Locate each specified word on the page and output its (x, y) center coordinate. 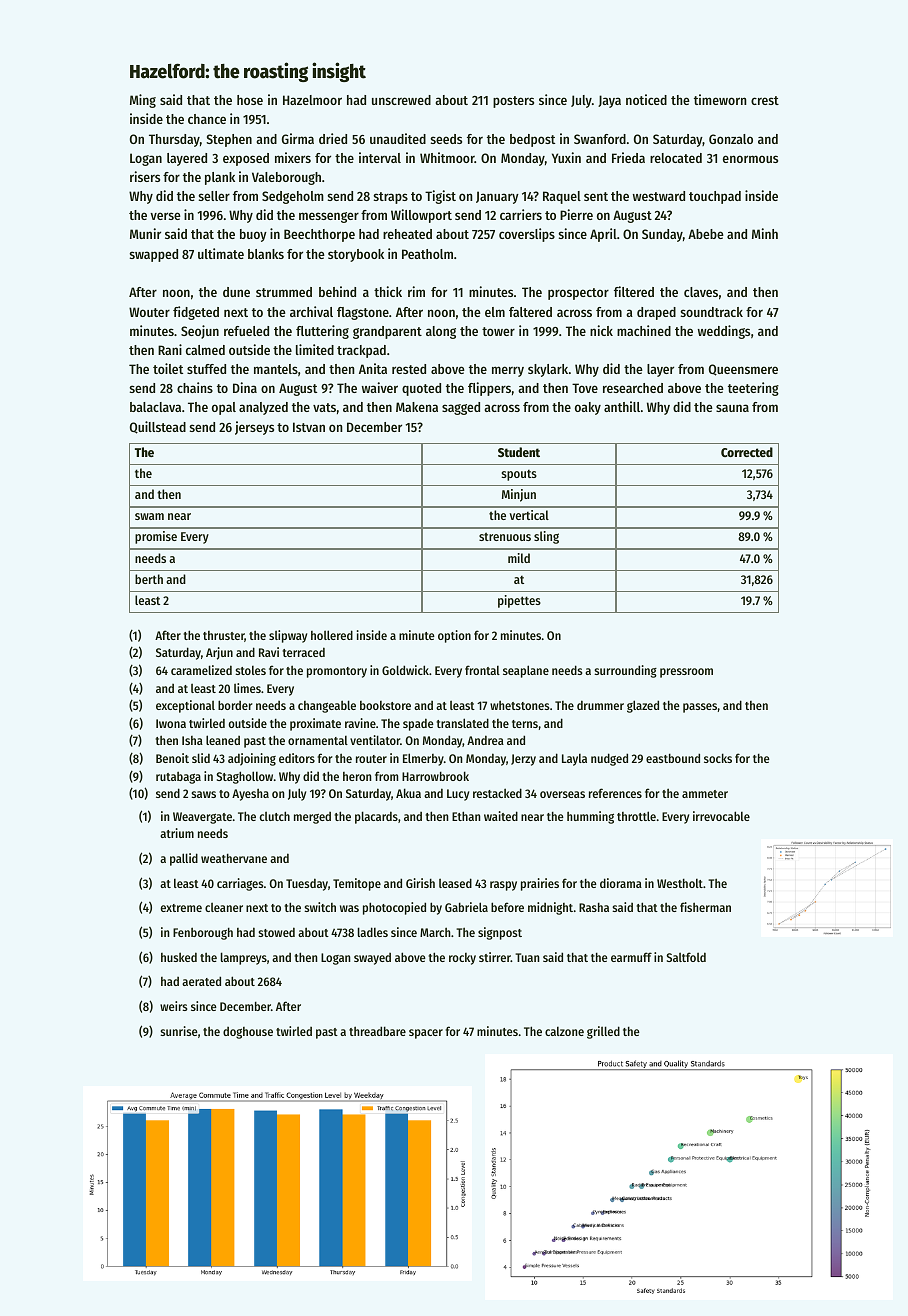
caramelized (201, 670)
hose (250, 100)
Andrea (485, 740)
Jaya (609, 101)
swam (149, 516)
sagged (461, 408)
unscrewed (401, 100)
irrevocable (721, 816)
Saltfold (686, 957)
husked (179, 957)
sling (546, 537)
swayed (372, 959)
